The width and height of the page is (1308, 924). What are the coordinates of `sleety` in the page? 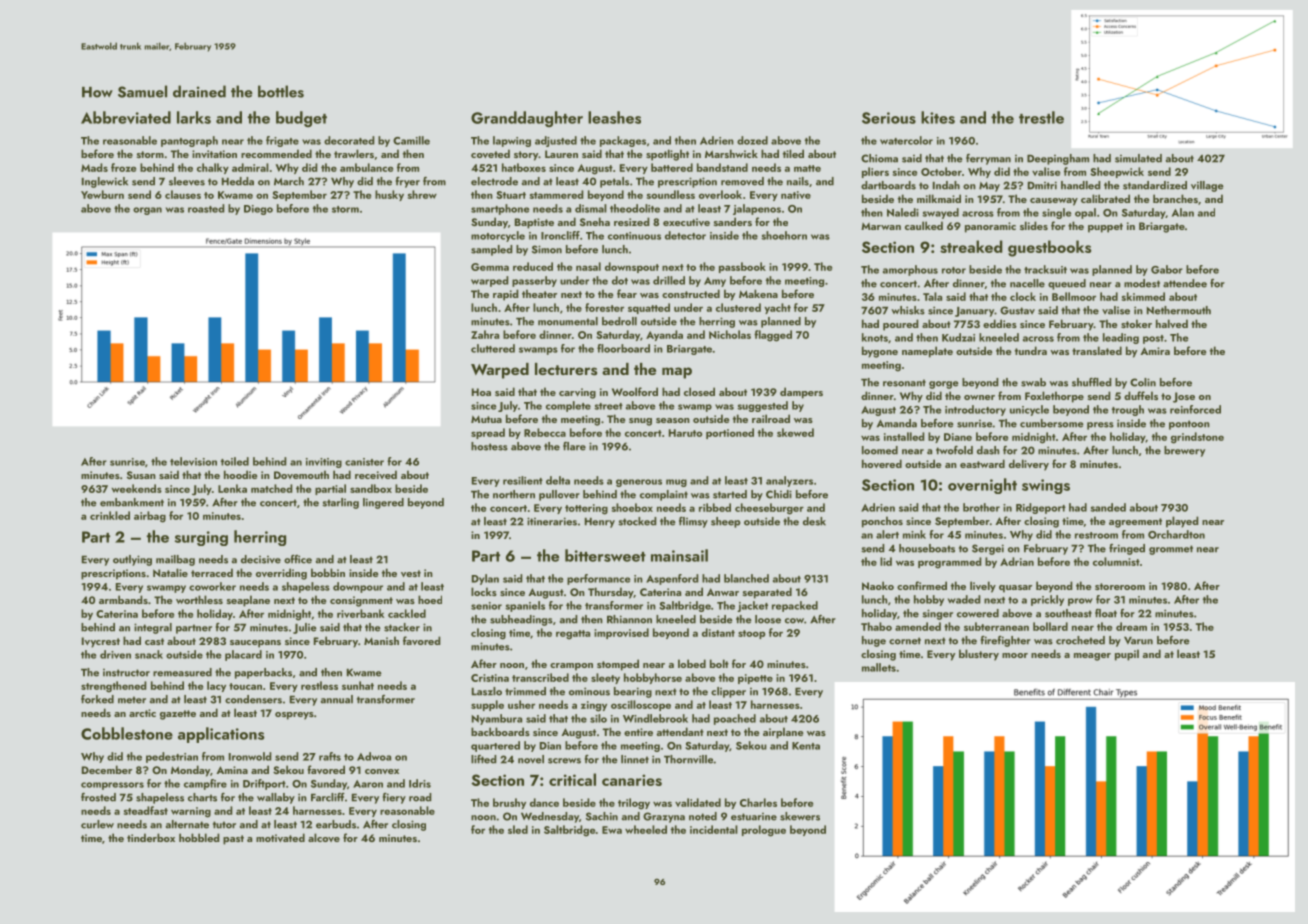 It's located at (605, 678).
